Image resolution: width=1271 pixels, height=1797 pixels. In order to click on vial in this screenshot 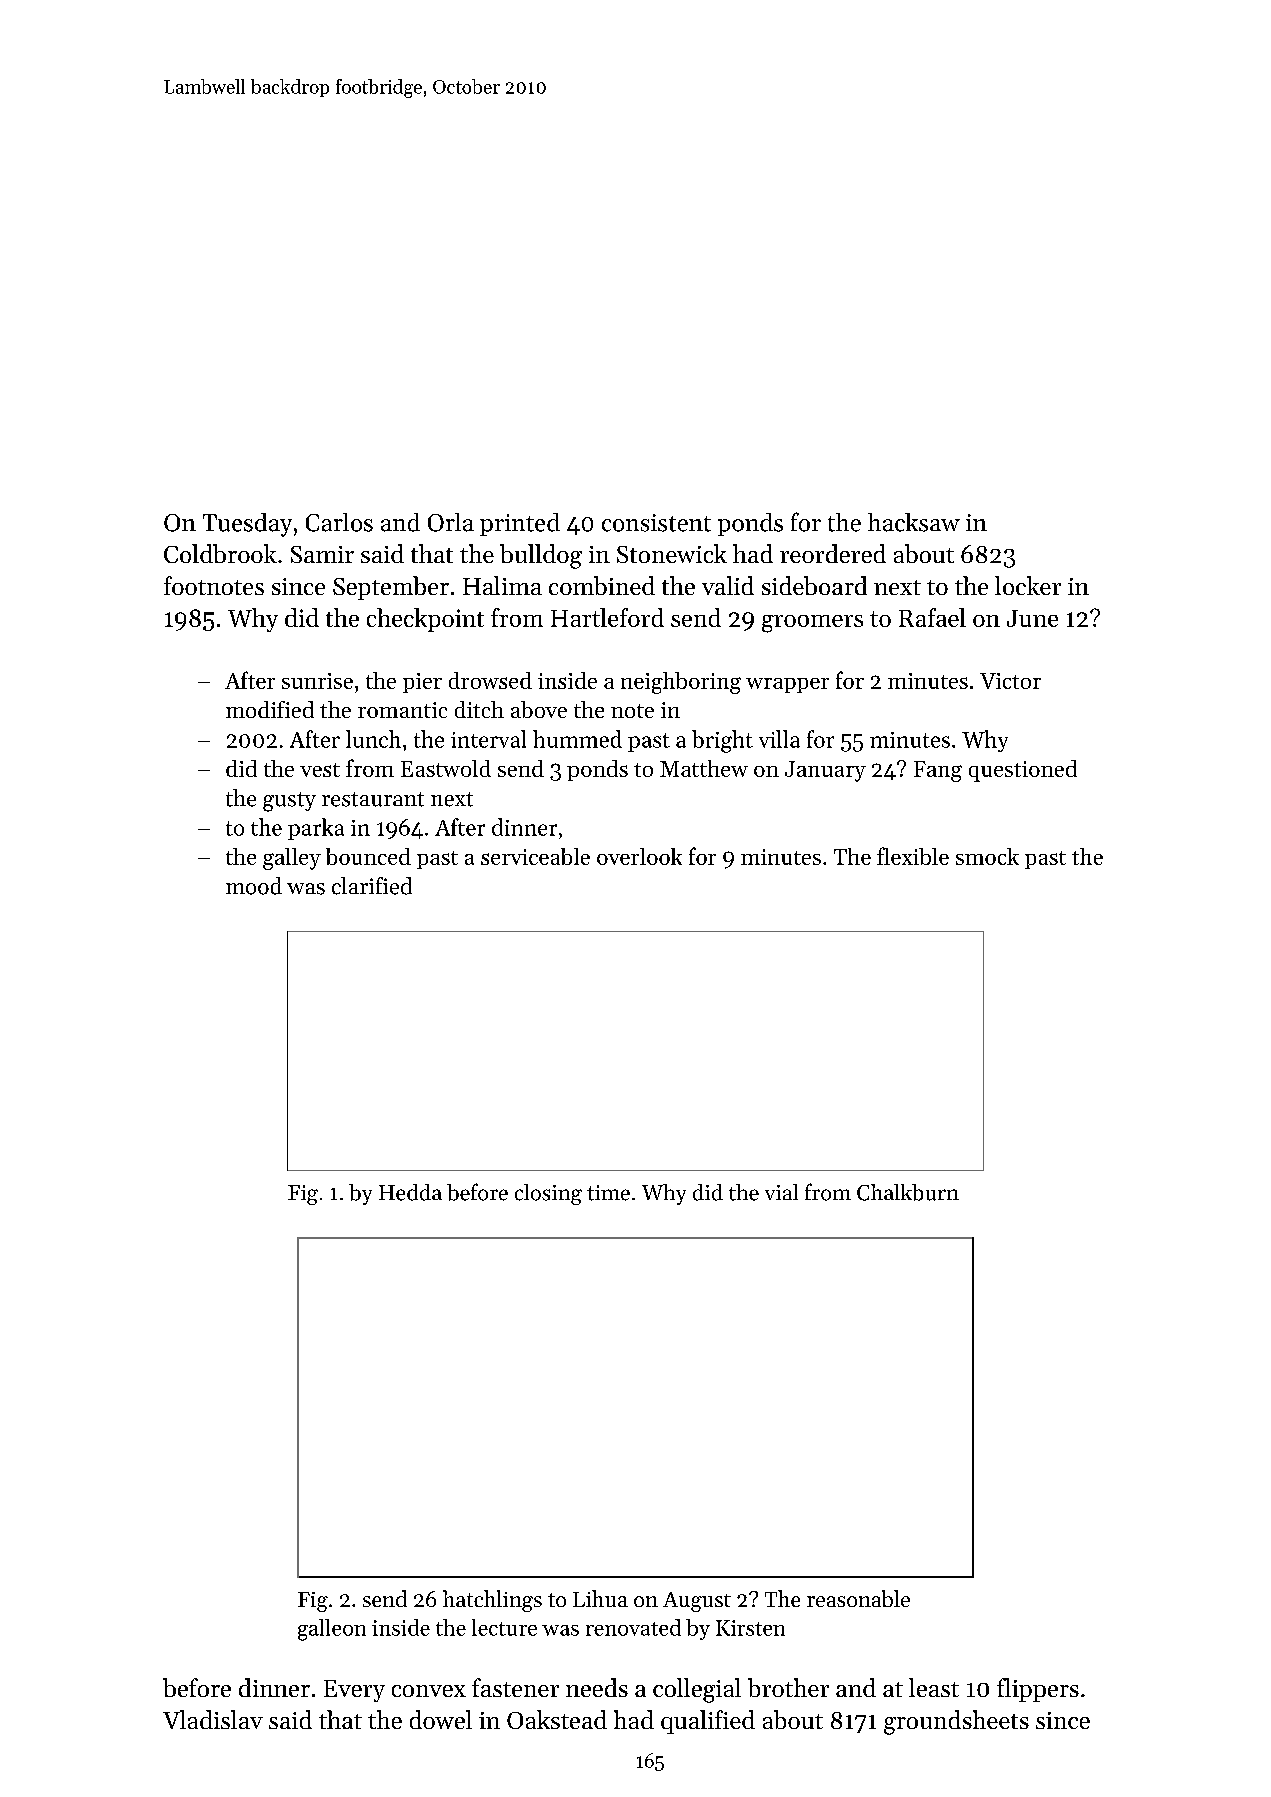, I will do `click(781, 1192)`.
